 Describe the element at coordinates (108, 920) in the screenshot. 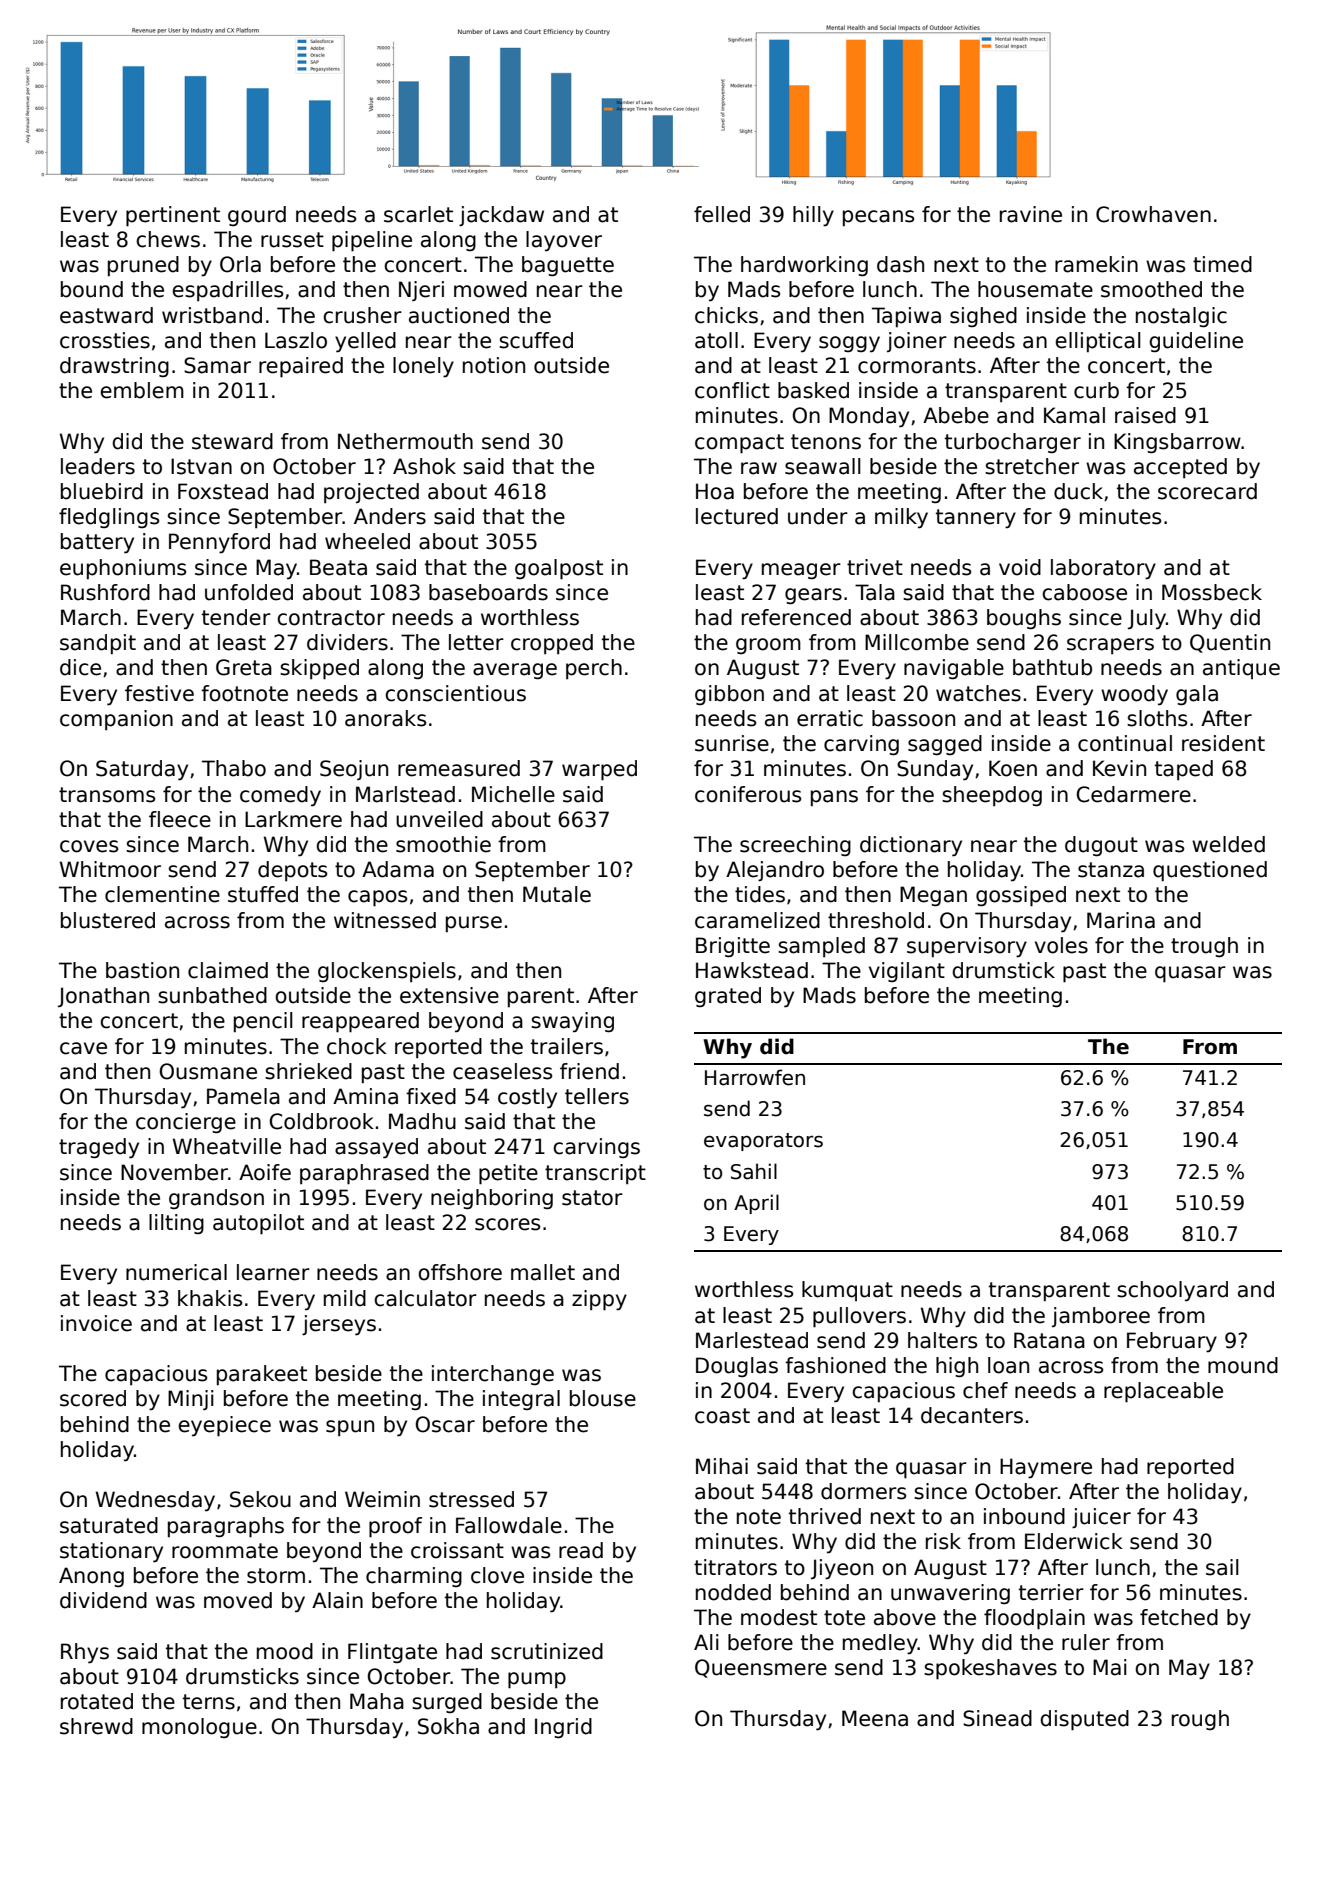

I see `blustered` at that location.
